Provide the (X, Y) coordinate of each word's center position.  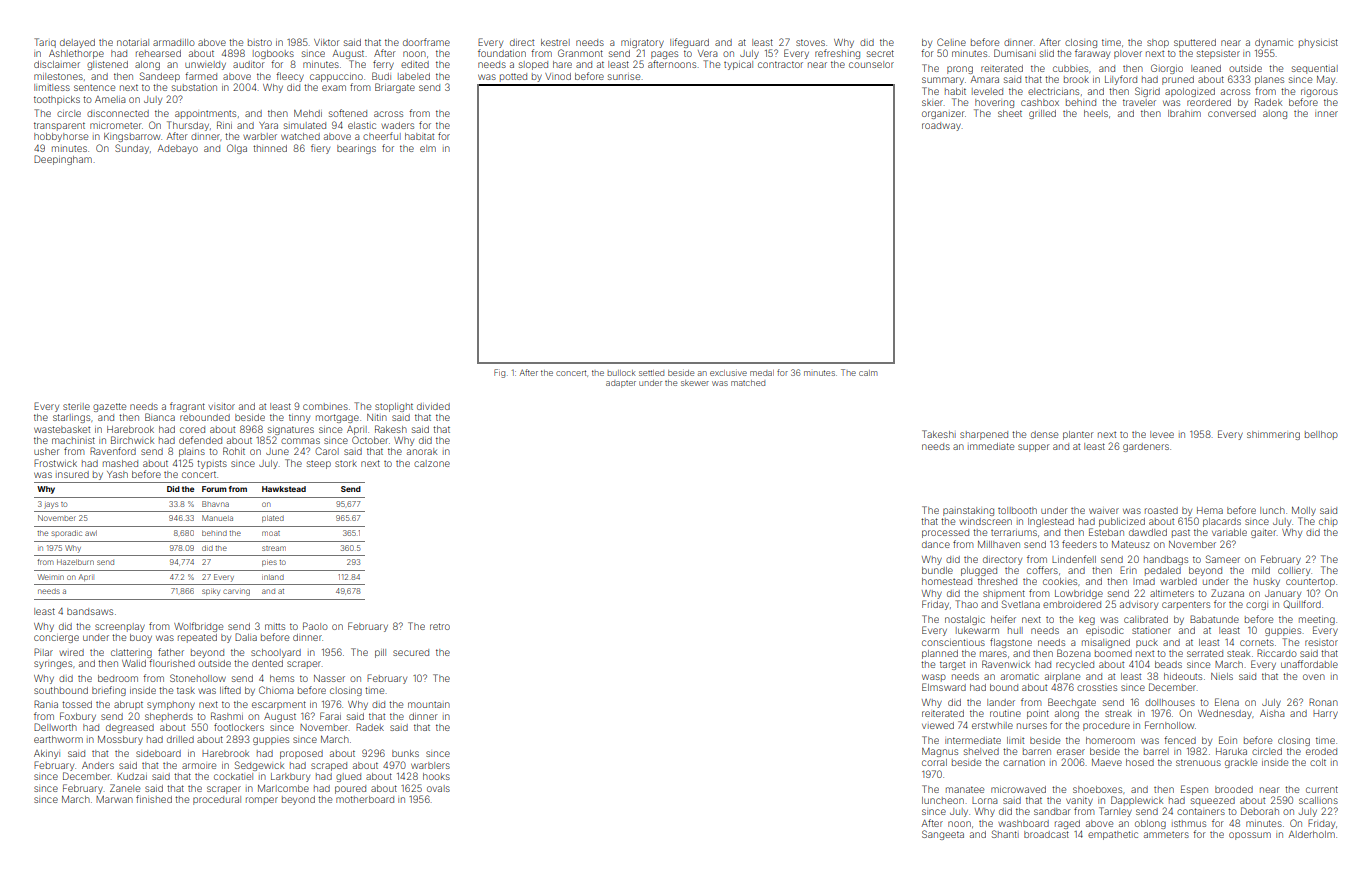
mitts (275, 626)
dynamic (1274, 43)
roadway (941, 126)
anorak (422, 451)
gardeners (1146, 447)
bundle (937, 570)
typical (738, 65)
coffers (1042, 570)
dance (936, 544)
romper (262, 801)
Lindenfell (1074, 559)
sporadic (67, 533)
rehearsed (158, 53)
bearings (356, 149)
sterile (76, 406)
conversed (1232, 113)
